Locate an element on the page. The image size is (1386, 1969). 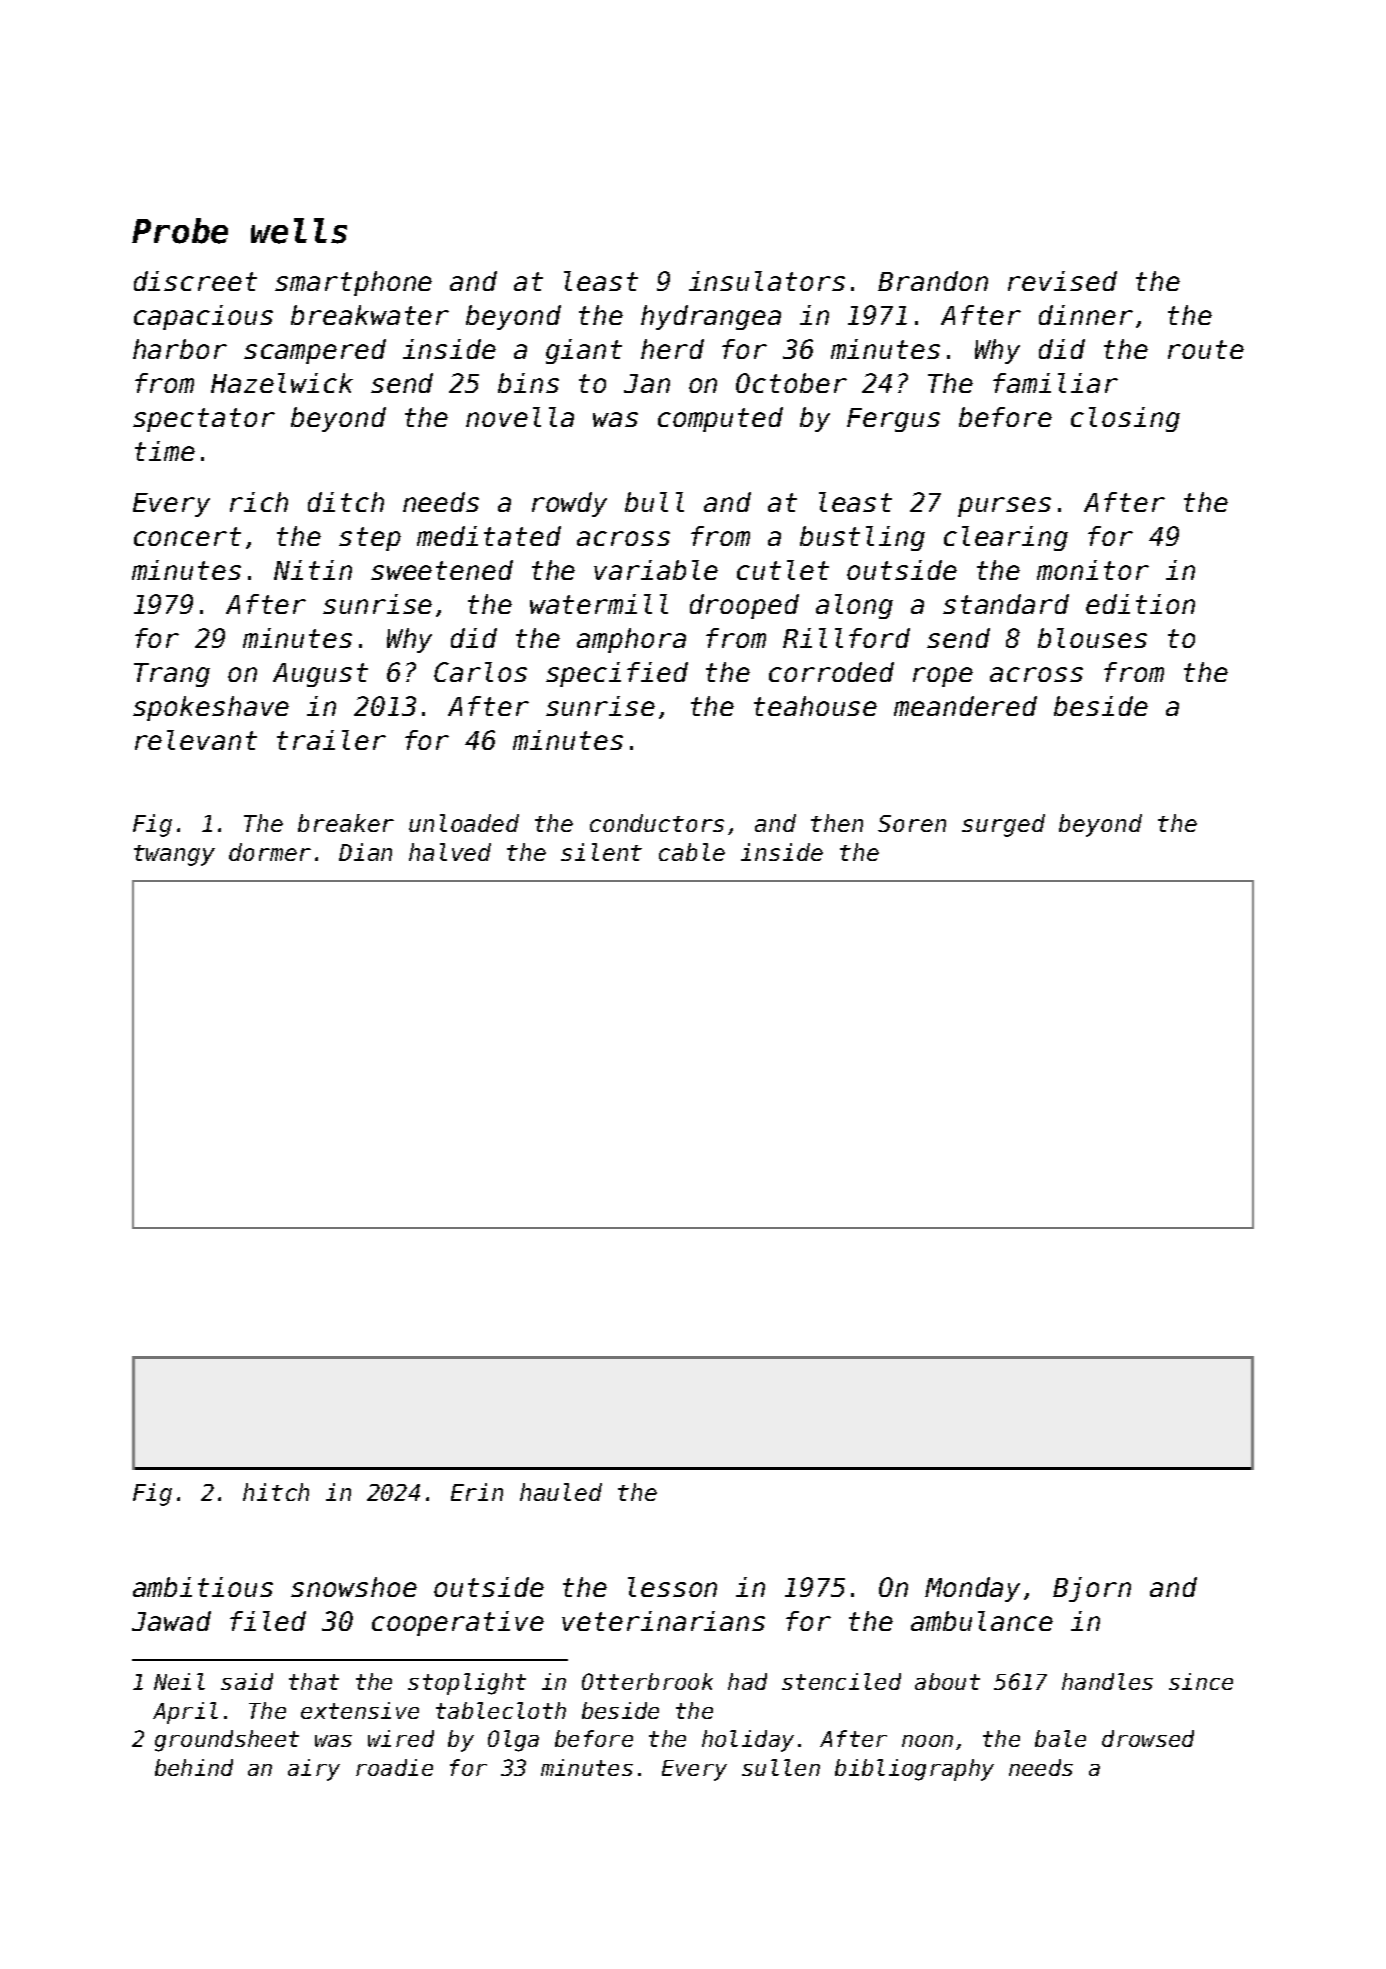
hauled is located at coordinates (561, 1492).
